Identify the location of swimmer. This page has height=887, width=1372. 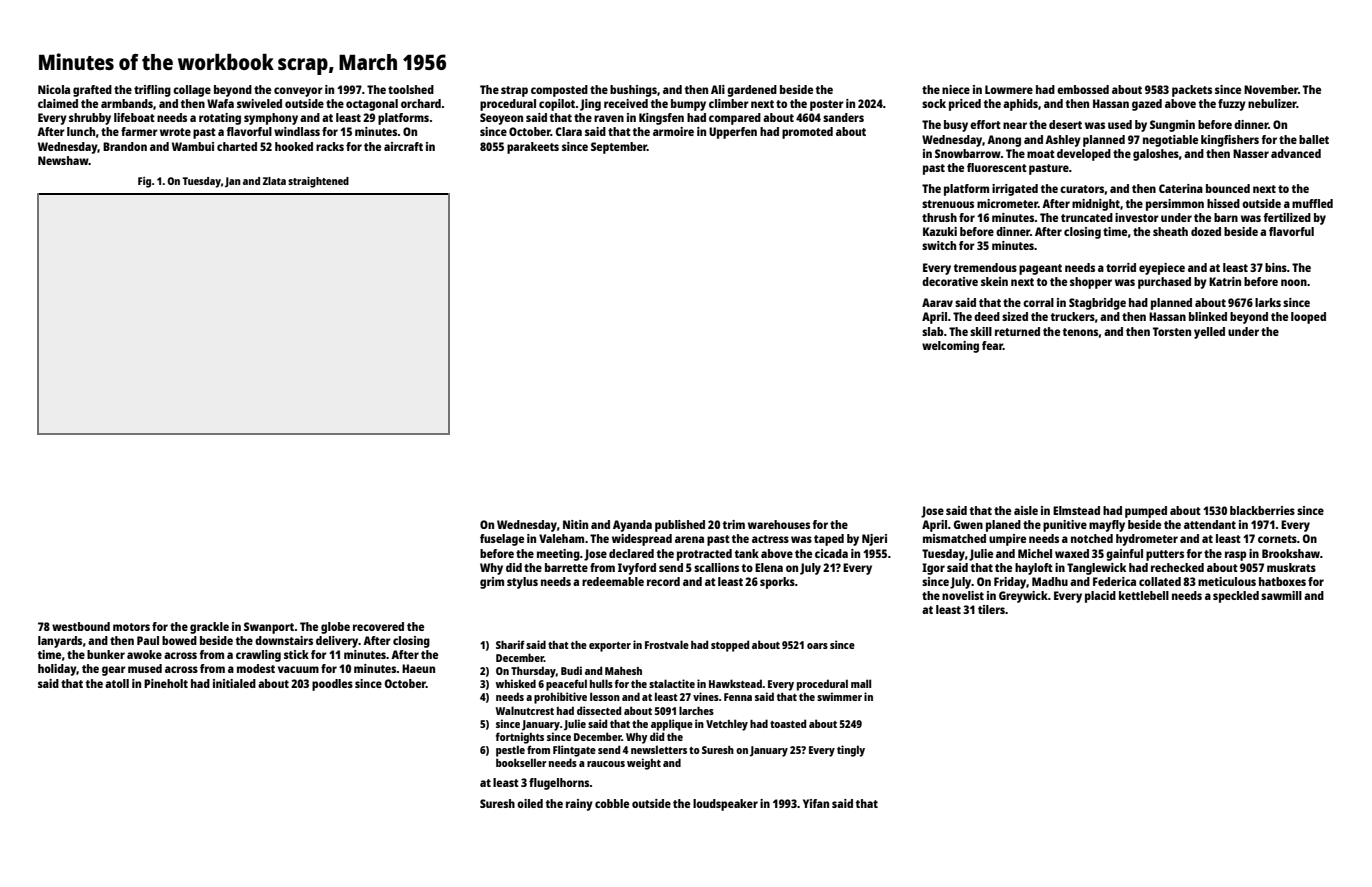
(839, 696).
